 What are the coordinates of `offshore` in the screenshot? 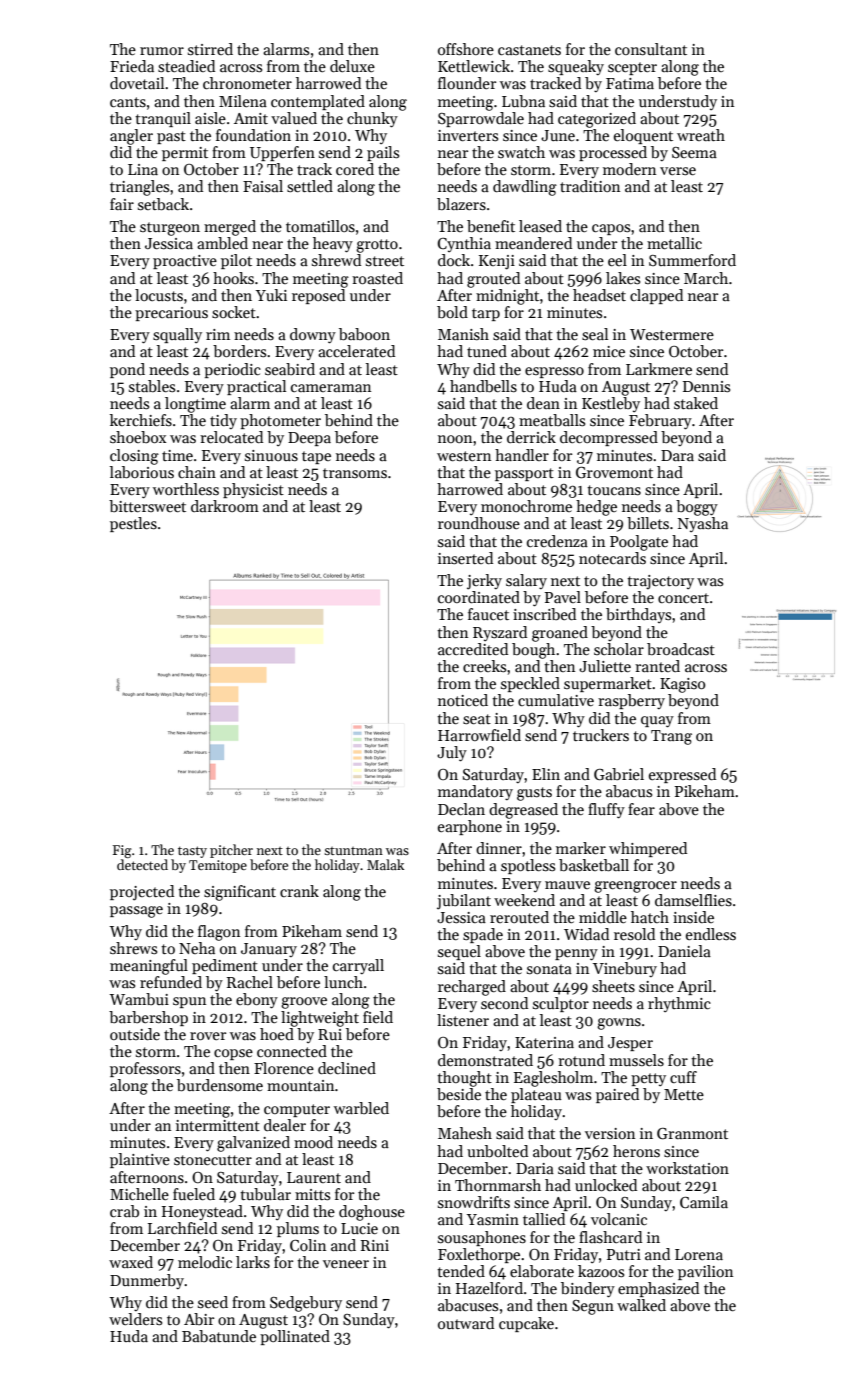 It's located at (466, 49).
